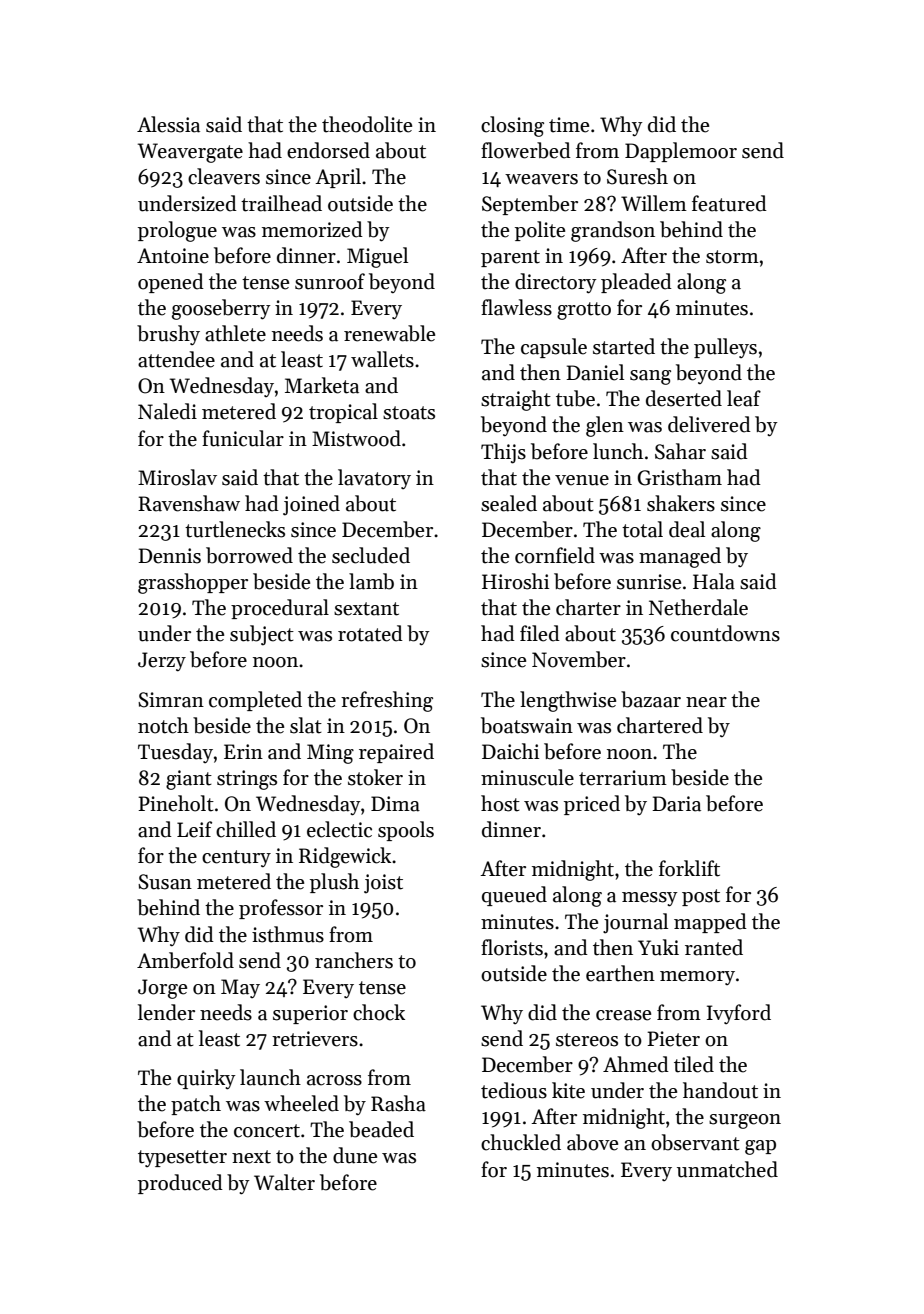 This image has height=1314, width=924. I want to click on Ivyford, so click(739, 1014).
